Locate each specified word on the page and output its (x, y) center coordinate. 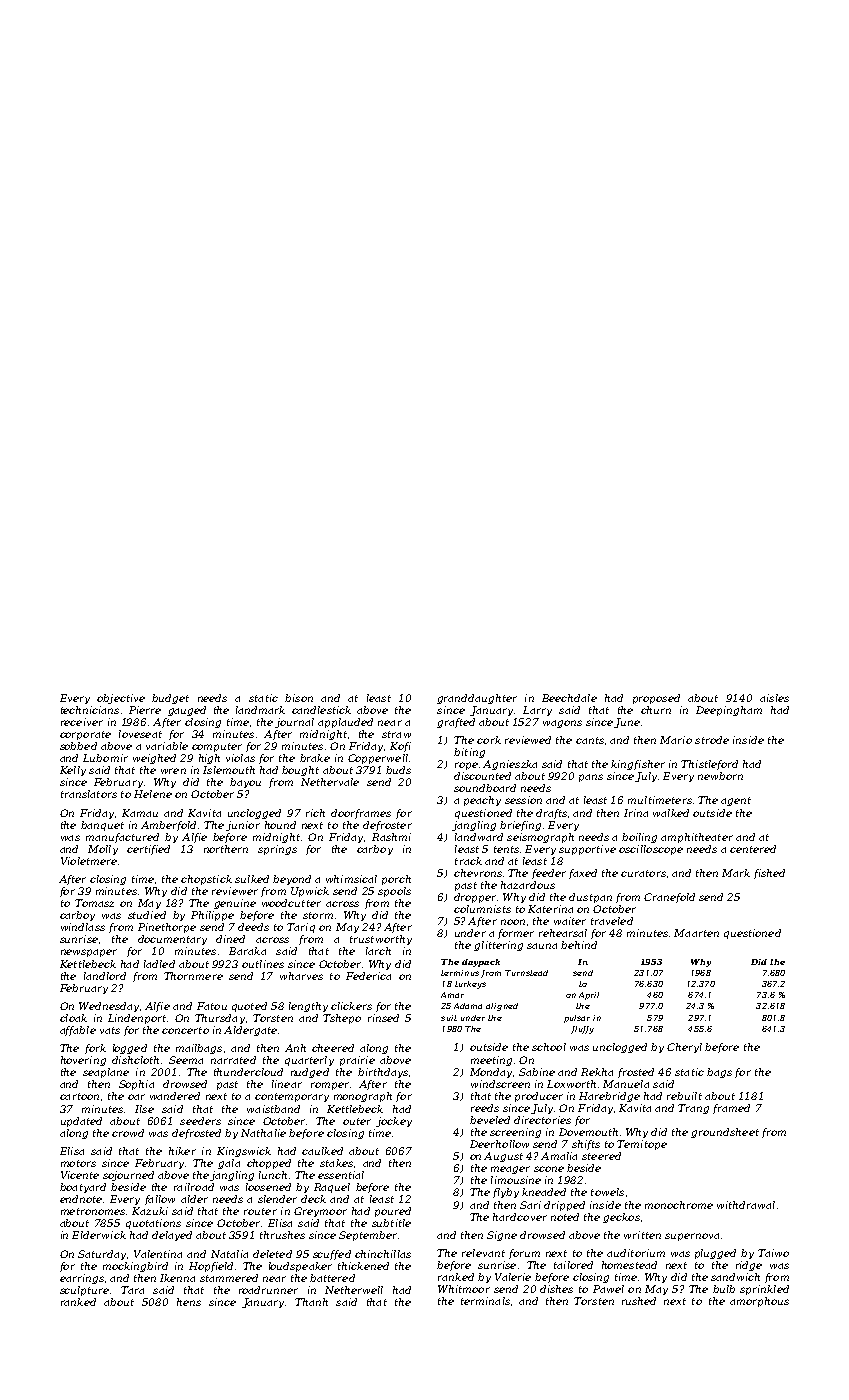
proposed (656, 699)
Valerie (513, 1277)
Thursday (220, 1019)
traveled (612, 921)
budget (170, 699)
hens (189, 1302)
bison (299, 698)
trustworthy (381, 940)
